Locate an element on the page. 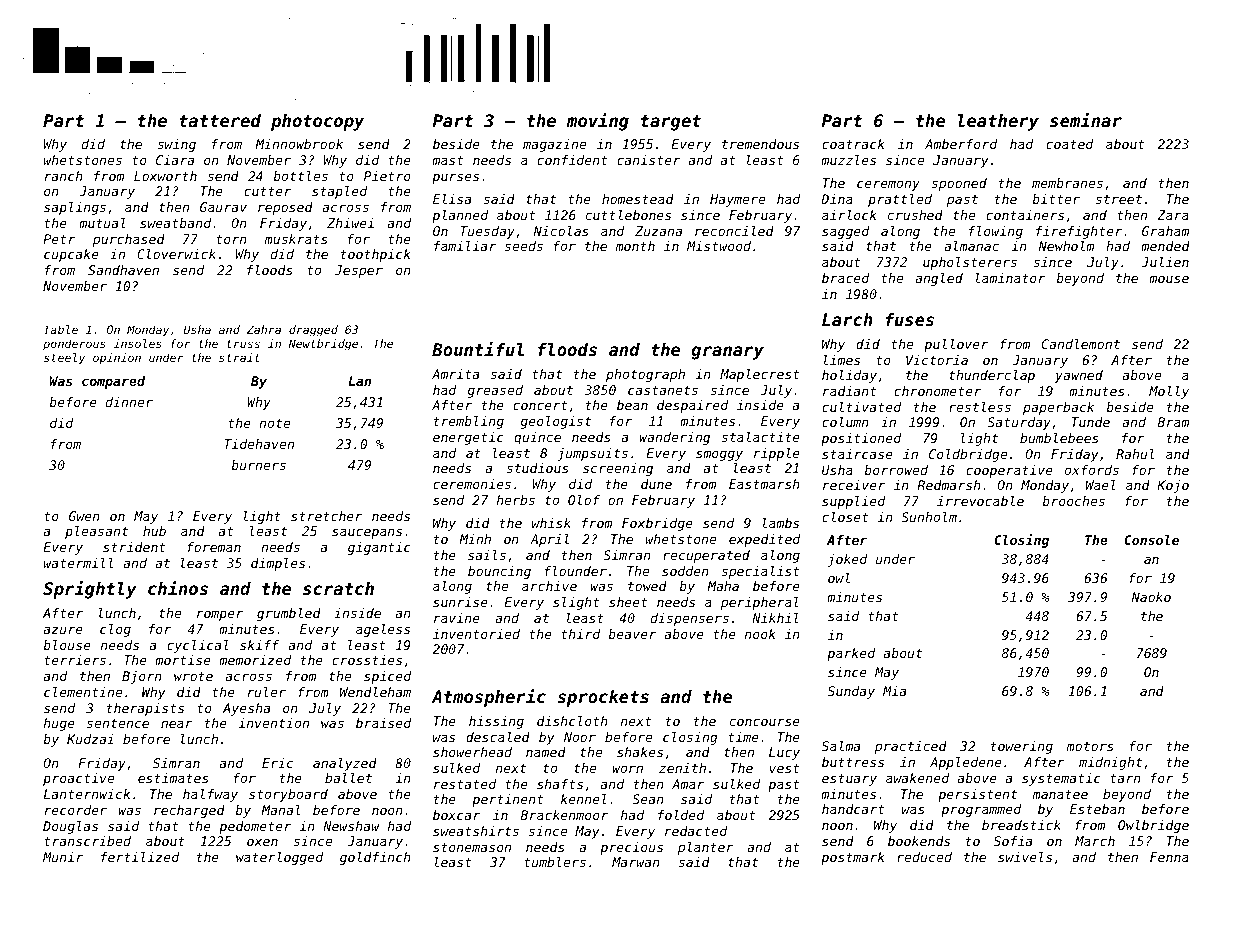  Victoria is located at coordinates (937, 360).
